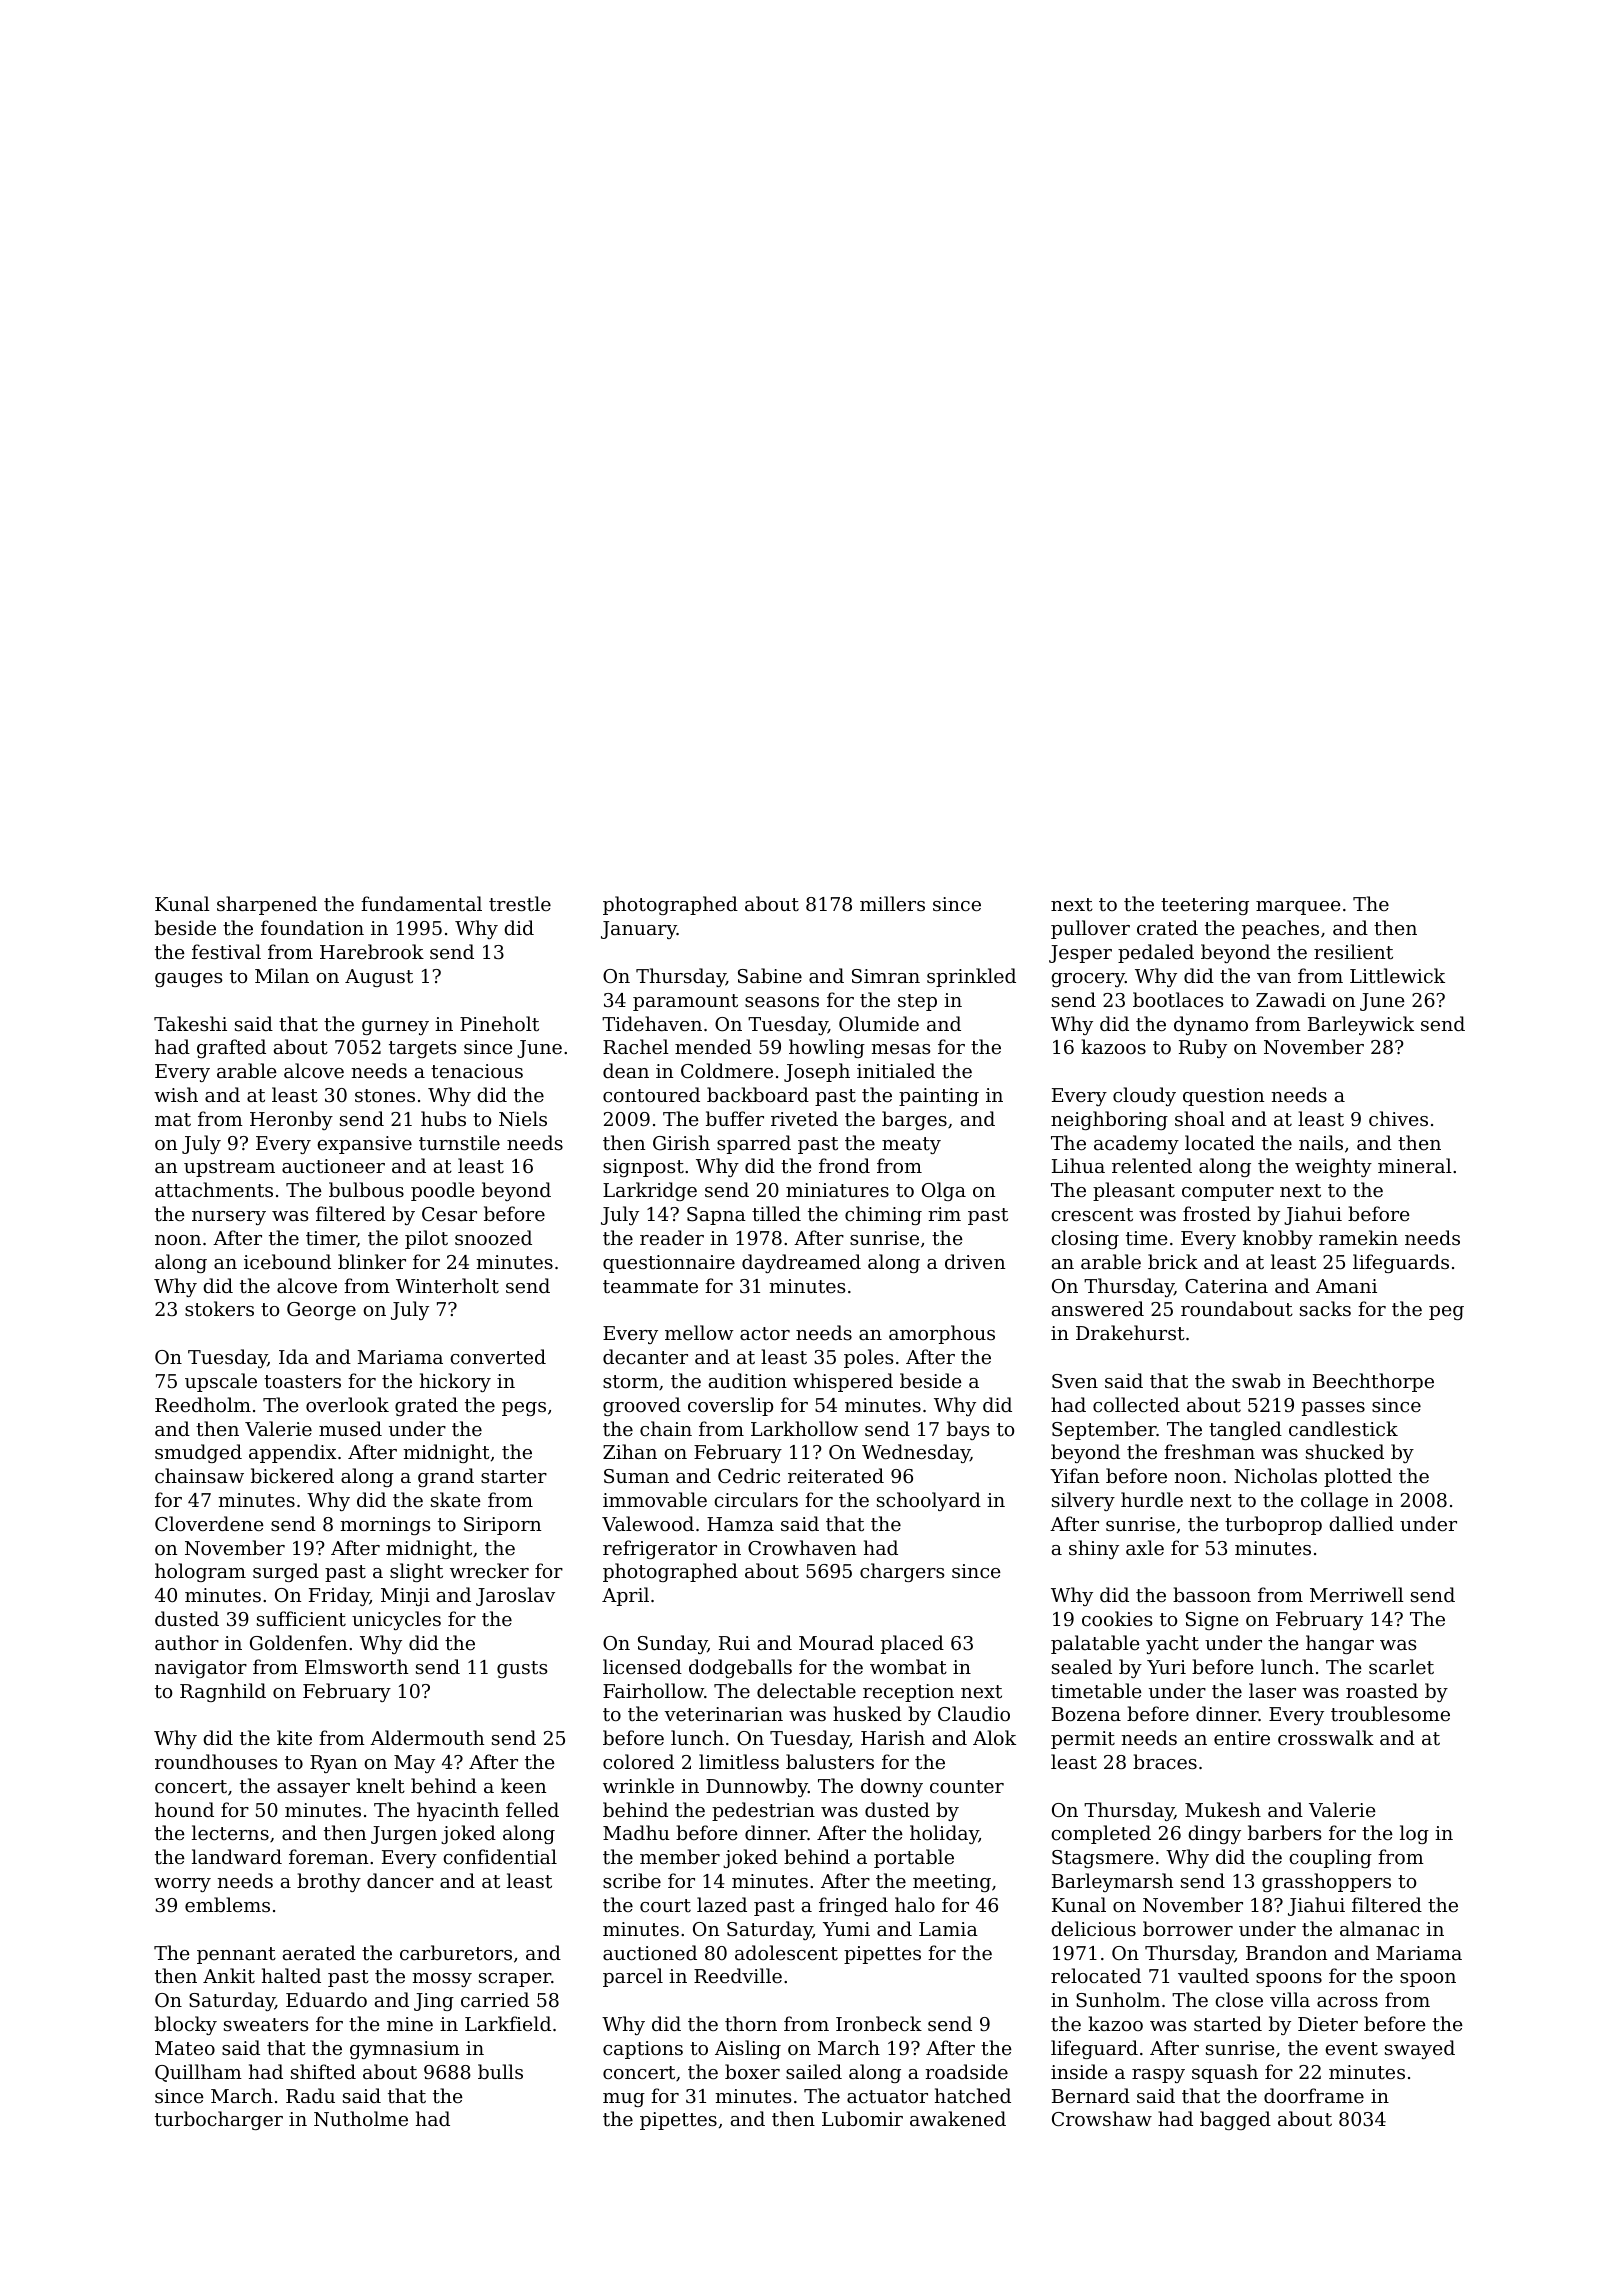 This screenshot has height=2292, width=1620. What do you see at coordinates (226, 951) in the screenshot?
I see `festival` at bounding box center [226, 951].
